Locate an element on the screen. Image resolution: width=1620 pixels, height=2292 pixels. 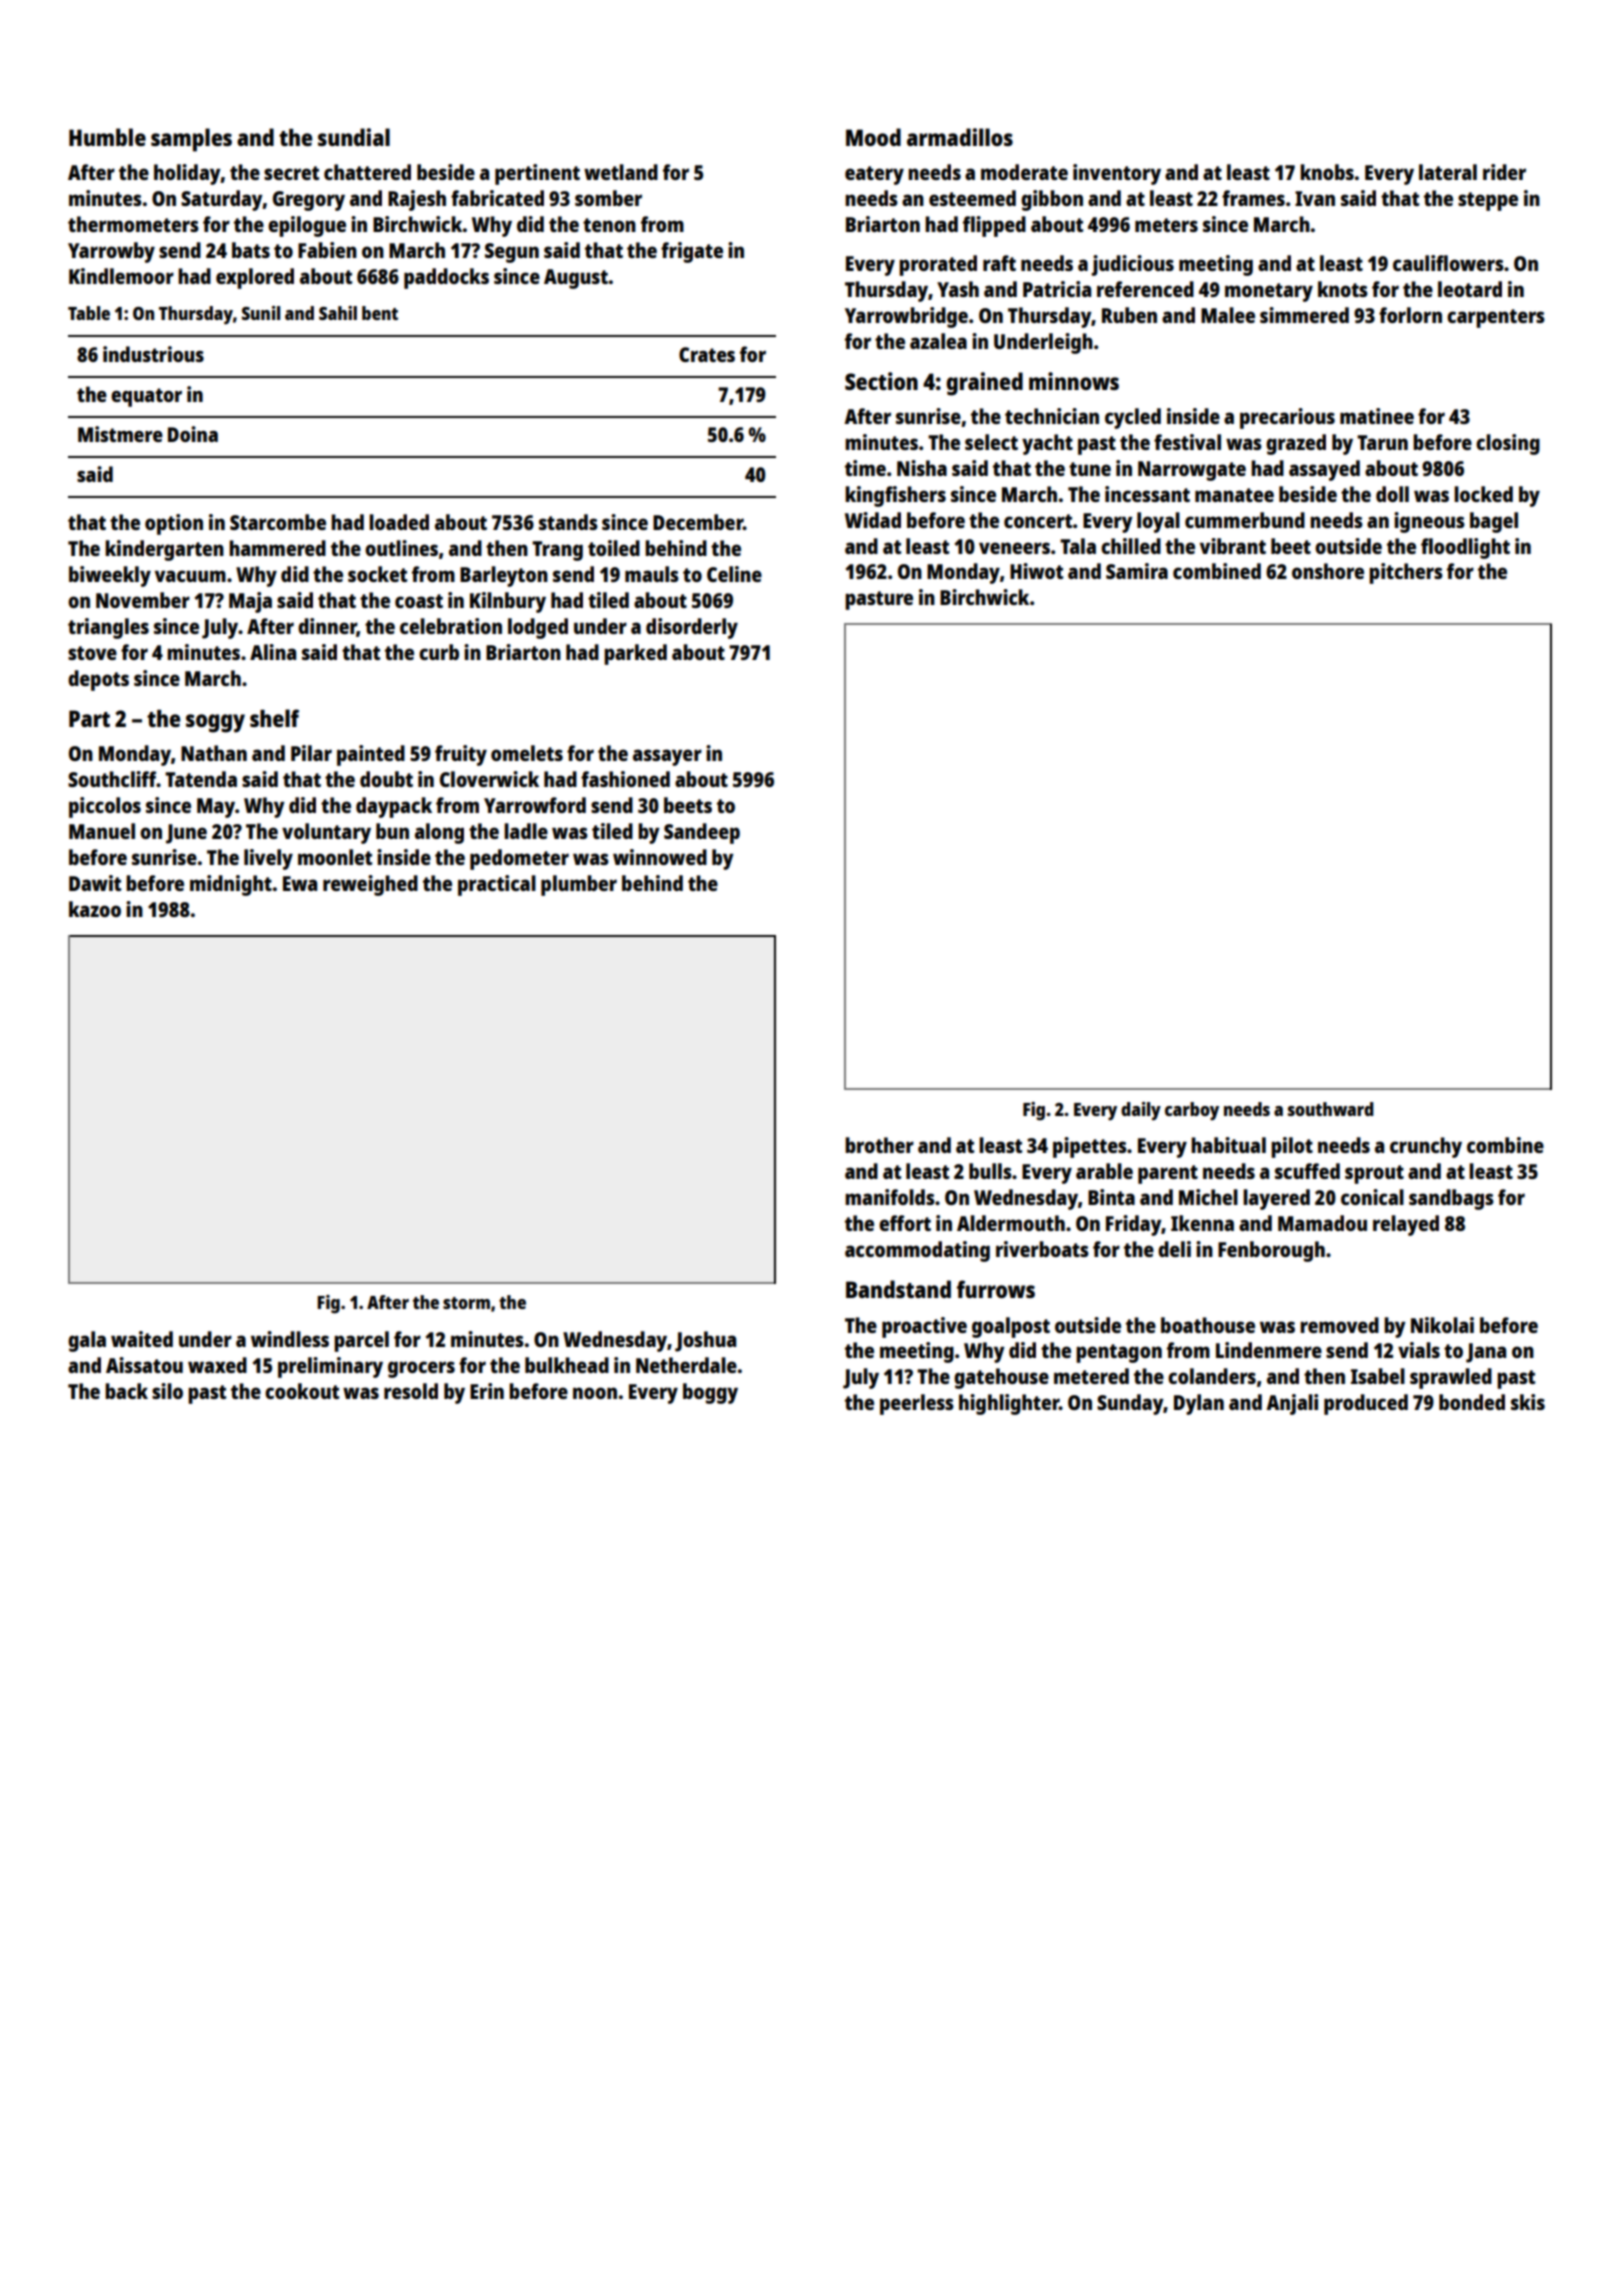
knobs is located at coordinates (1327, 172).
